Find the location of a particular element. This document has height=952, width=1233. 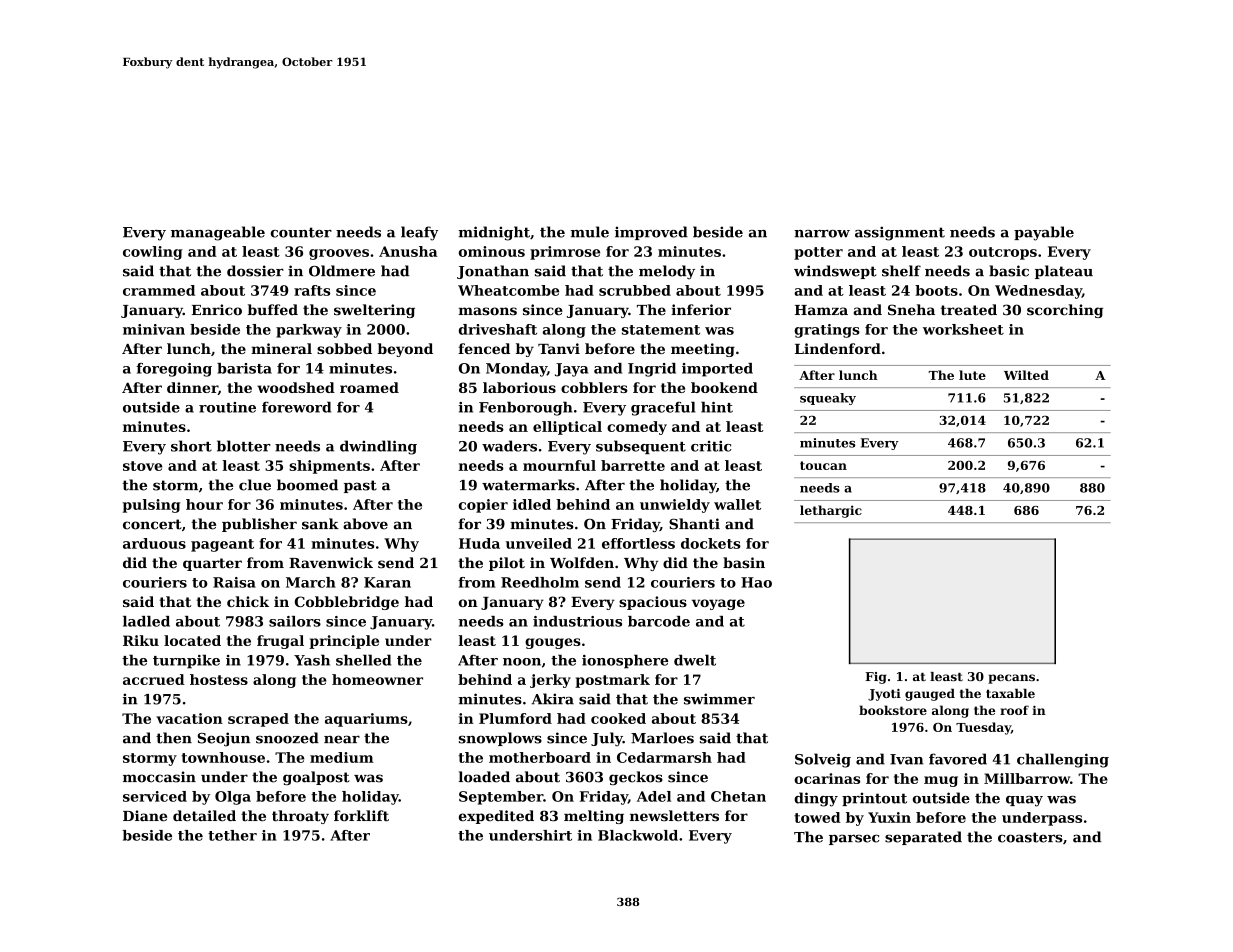

tether is located at coordinates (232, 835).
